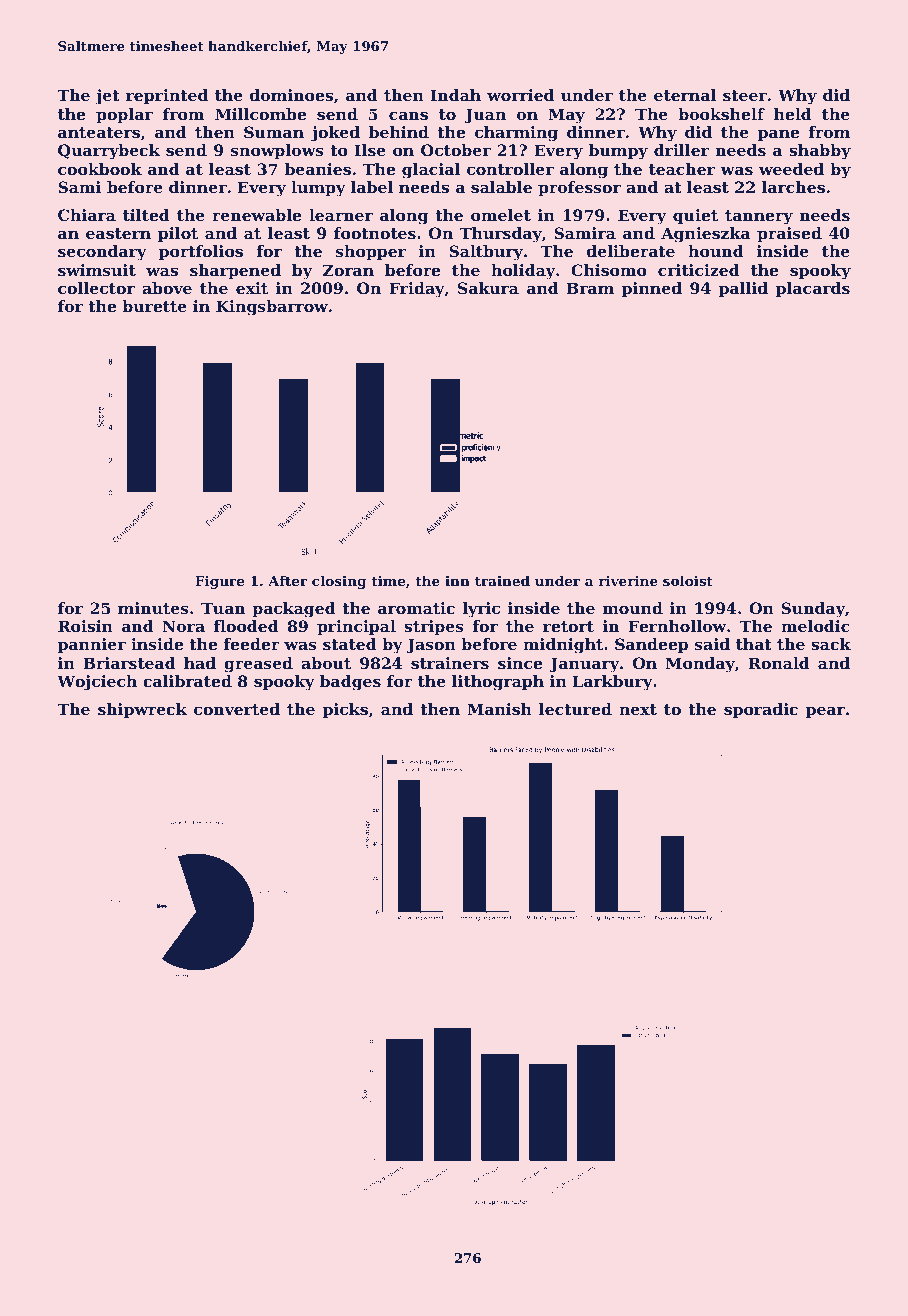 The image size is (908, 1316). What do you see at coordinates (813, 290) in the screenshot?
I see `placards` at bounding box center [813, 290].
